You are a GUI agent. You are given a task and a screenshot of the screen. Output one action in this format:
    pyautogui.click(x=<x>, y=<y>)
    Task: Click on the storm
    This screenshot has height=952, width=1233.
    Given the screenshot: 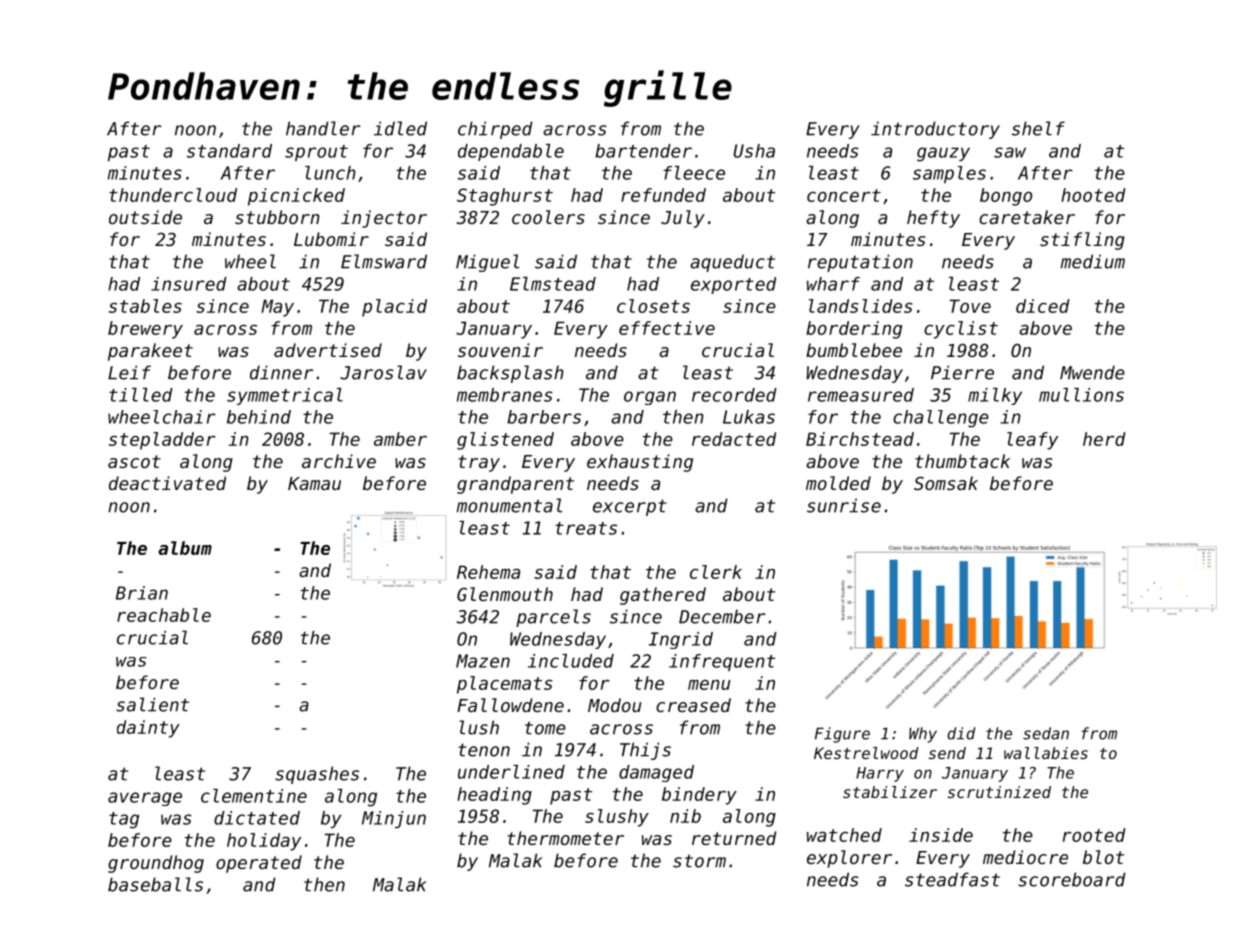 What is the action you would take?
    pyautogui.click(x=699, y=861)
